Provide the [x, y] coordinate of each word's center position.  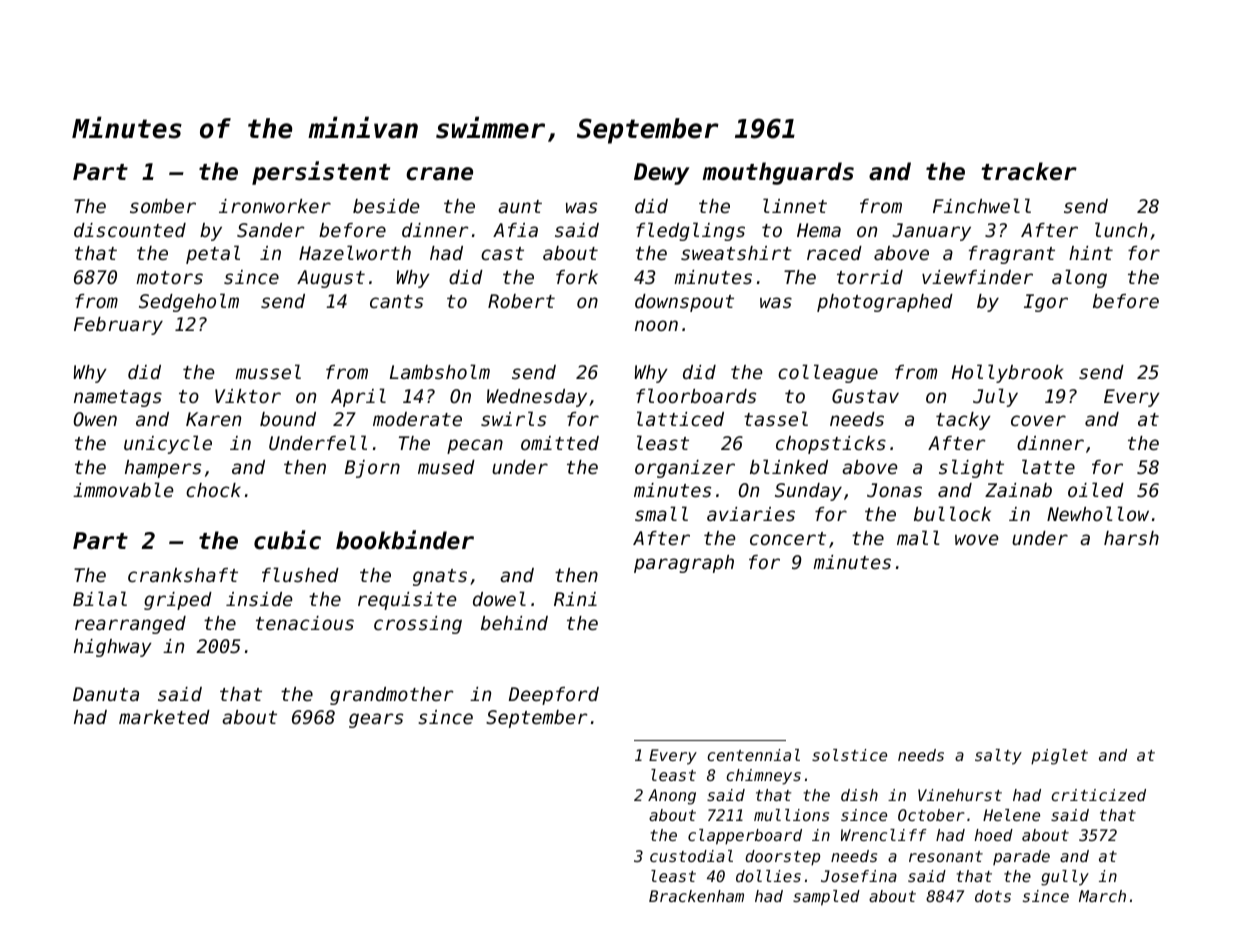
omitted [560, 443]
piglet [1059, 757]
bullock [952, 513]
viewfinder [977, 277]
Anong [672, 797]
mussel [268, 371]
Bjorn [372, 469]
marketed [164, 717]
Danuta [106, 694]
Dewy [661, 174]
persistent [321, 173]
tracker [1029, 171]
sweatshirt [736, 253]
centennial [753, 755]
